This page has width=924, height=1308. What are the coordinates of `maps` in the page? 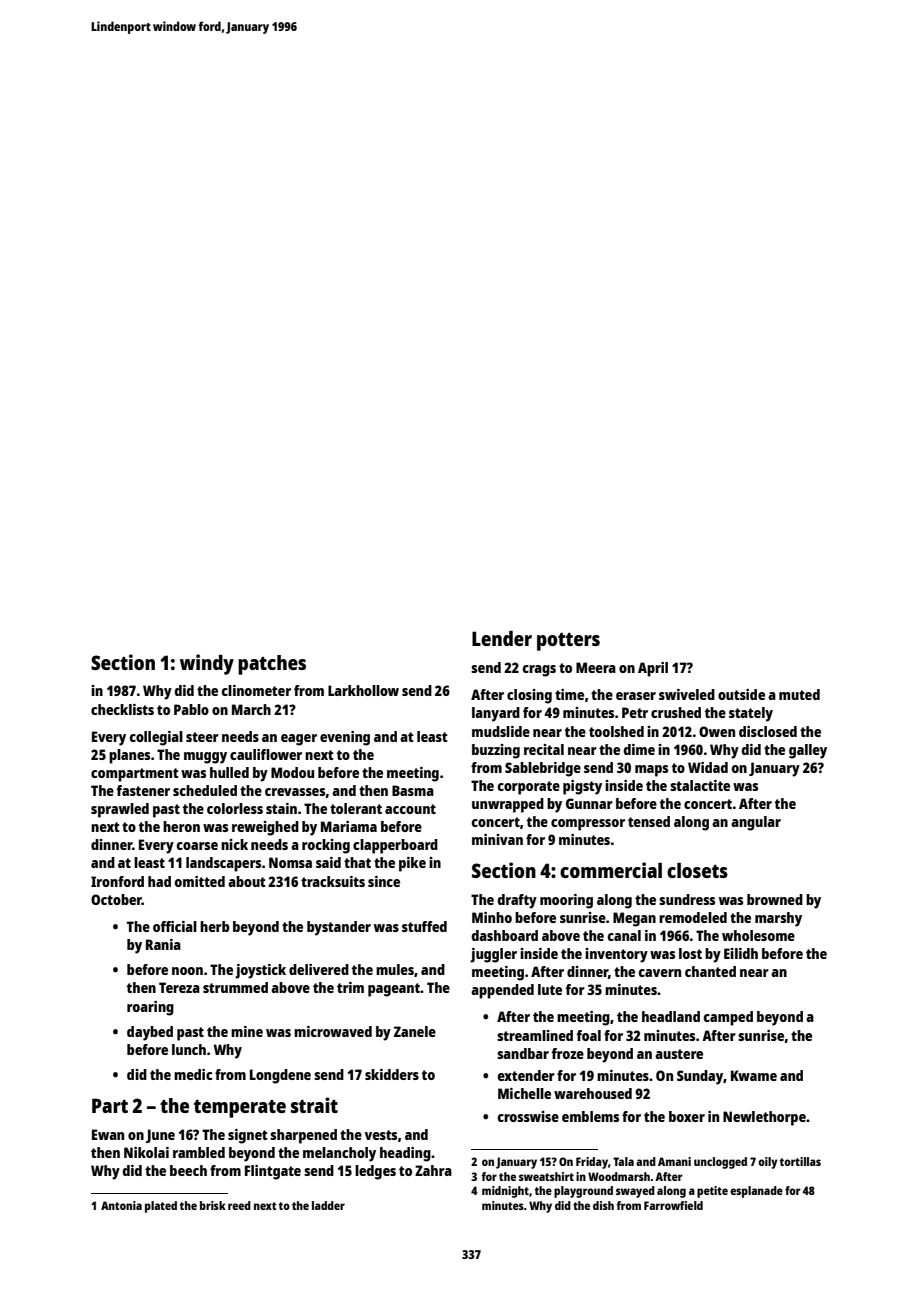 It's located at (651, 771).
